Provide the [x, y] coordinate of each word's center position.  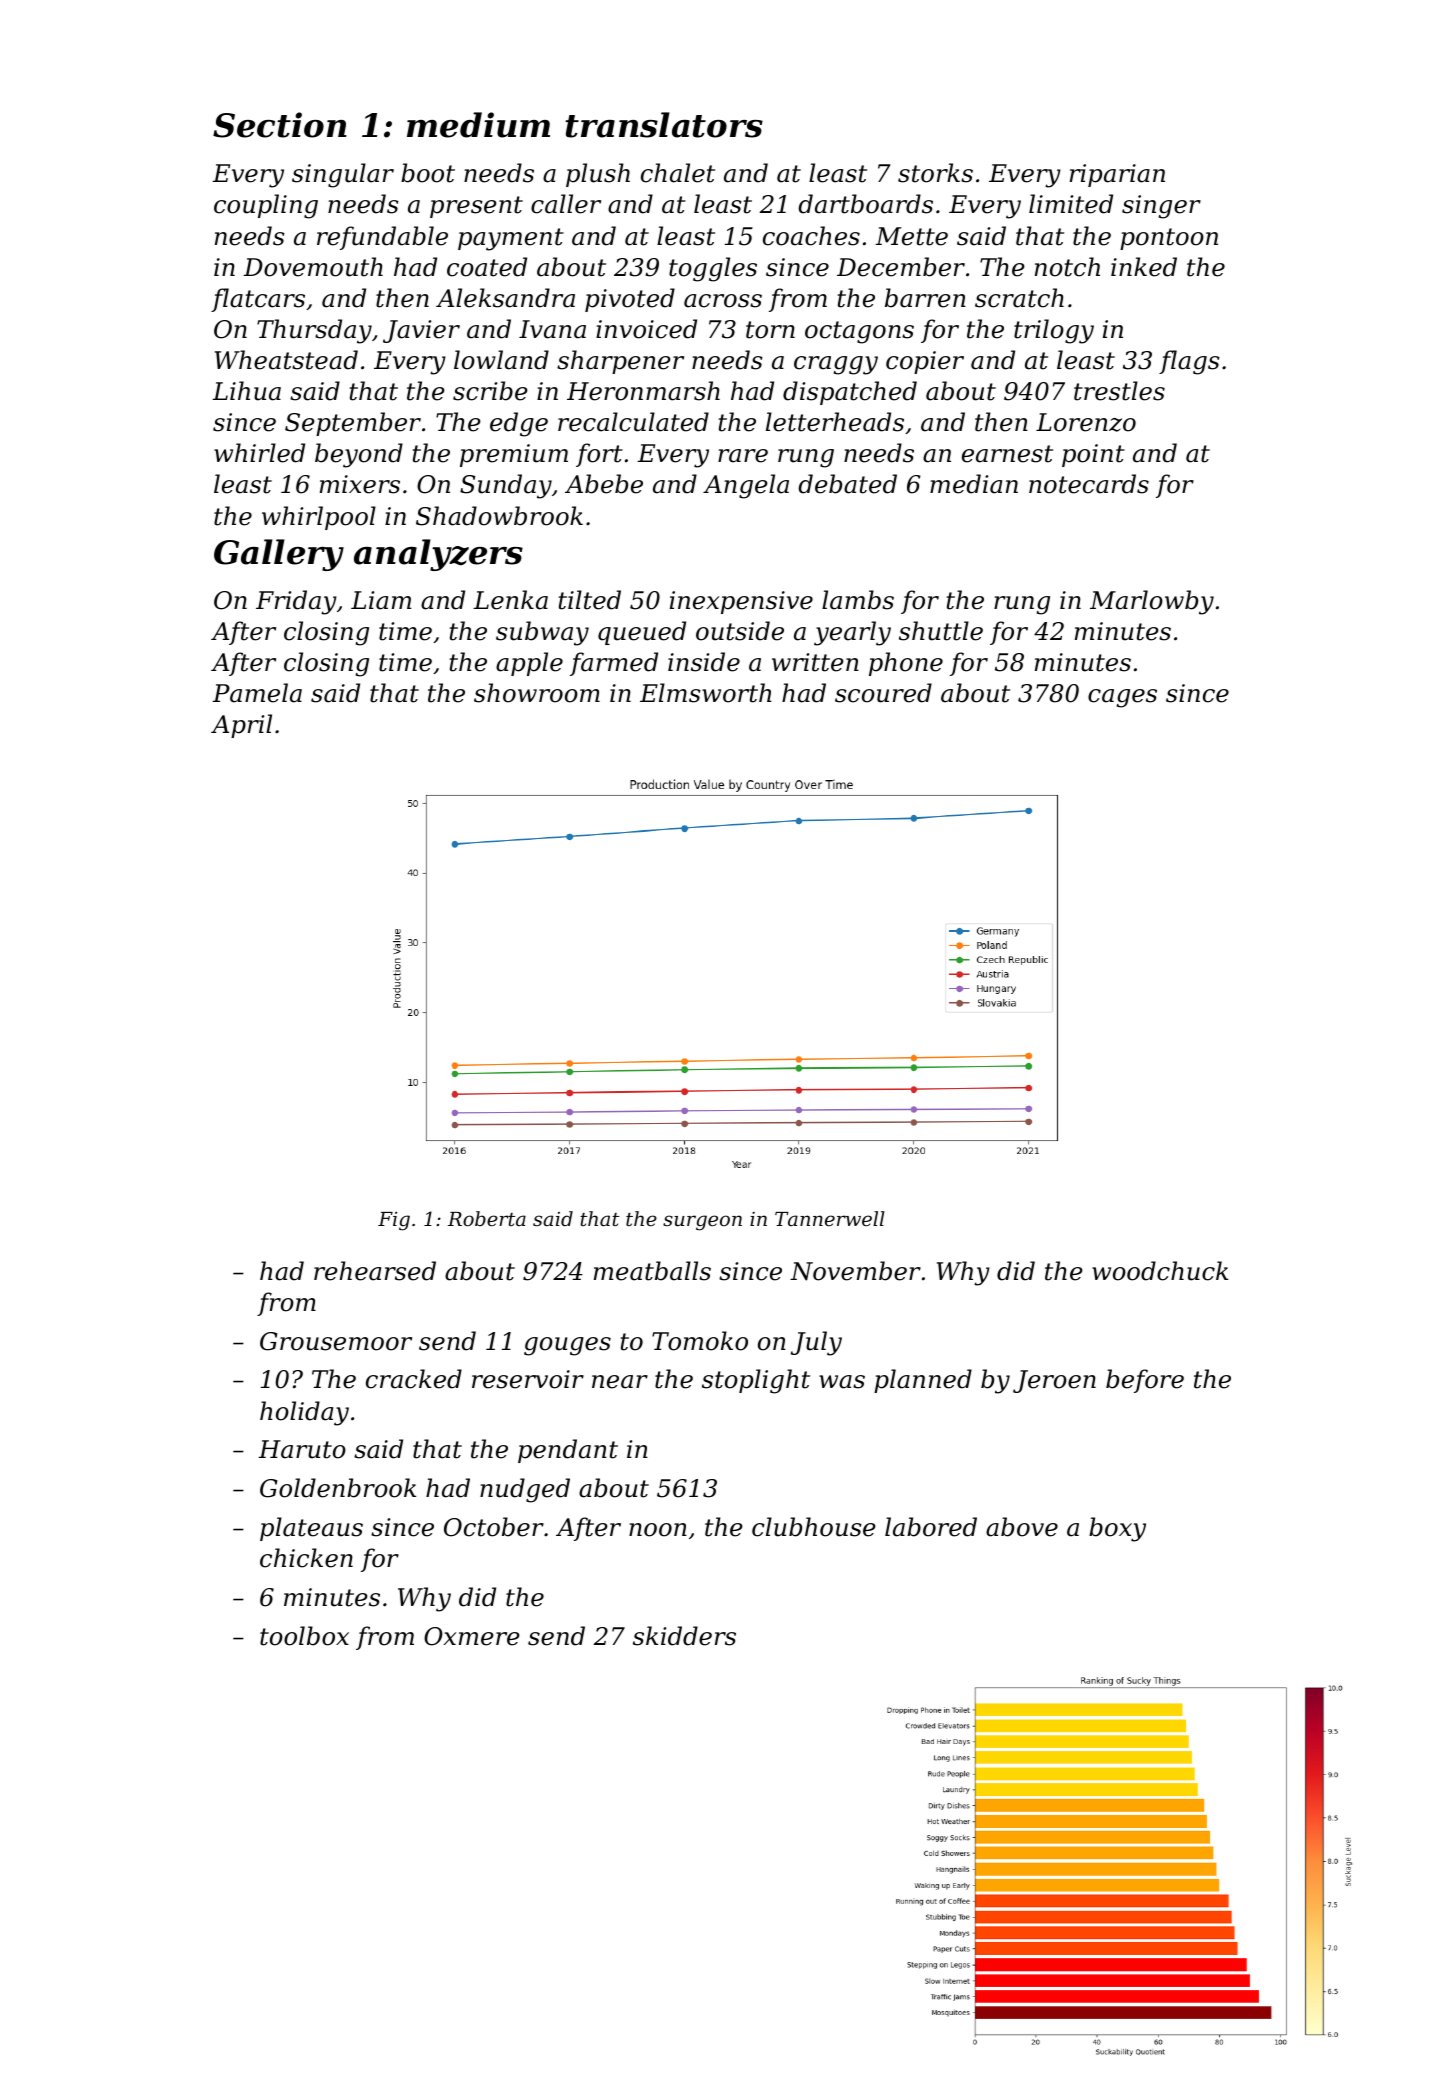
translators [664, 125]
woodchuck [1160, 1271]
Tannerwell [830, 1218]
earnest [1007, 454]
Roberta [487, 1218]
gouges [567, 1346]
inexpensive [741, 602]
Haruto [302, 1449]
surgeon [702, 1223]
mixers [360, 484]
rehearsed [375, 1271]
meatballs [652, 1271]
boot [428, 173]
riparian [1117, 175]
